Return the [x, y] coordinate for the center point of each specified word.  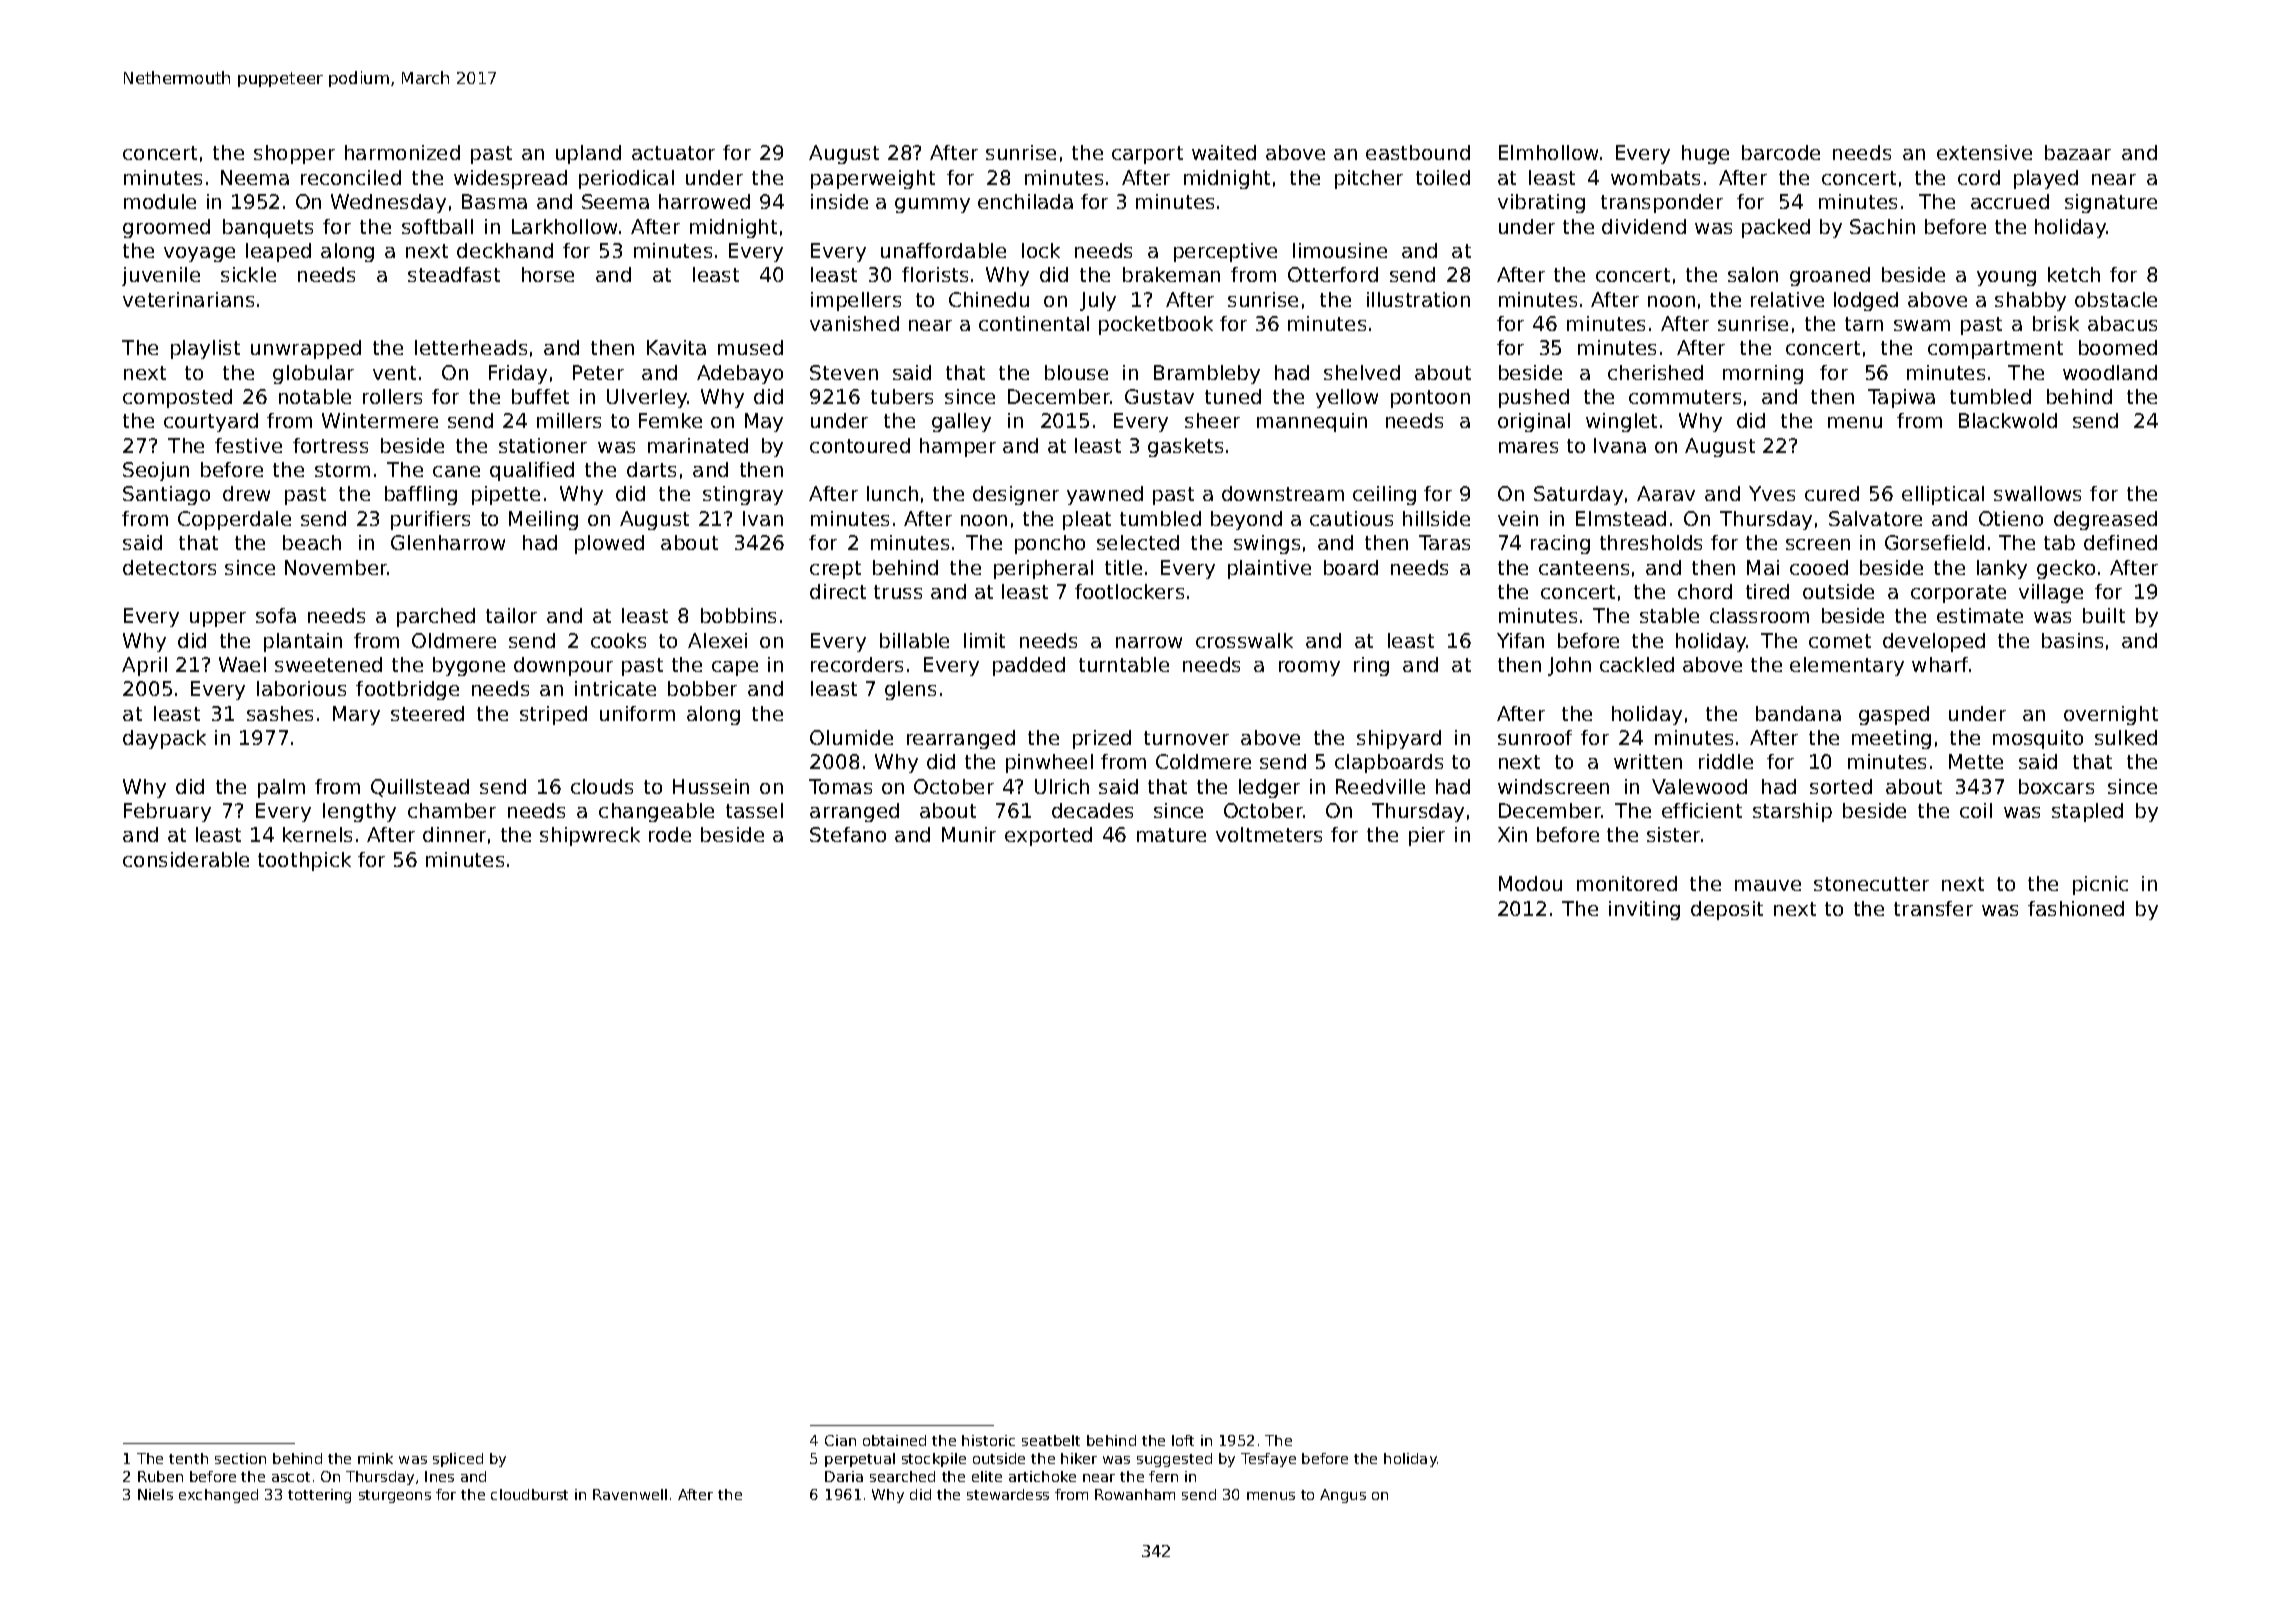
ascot [291, 1477]
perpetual [860, 1460]
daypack [164, 739]
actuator [673, 153]
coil [1976, 810]
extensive [1984, 152]
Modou [1530, 883]
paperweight [873, 179]
